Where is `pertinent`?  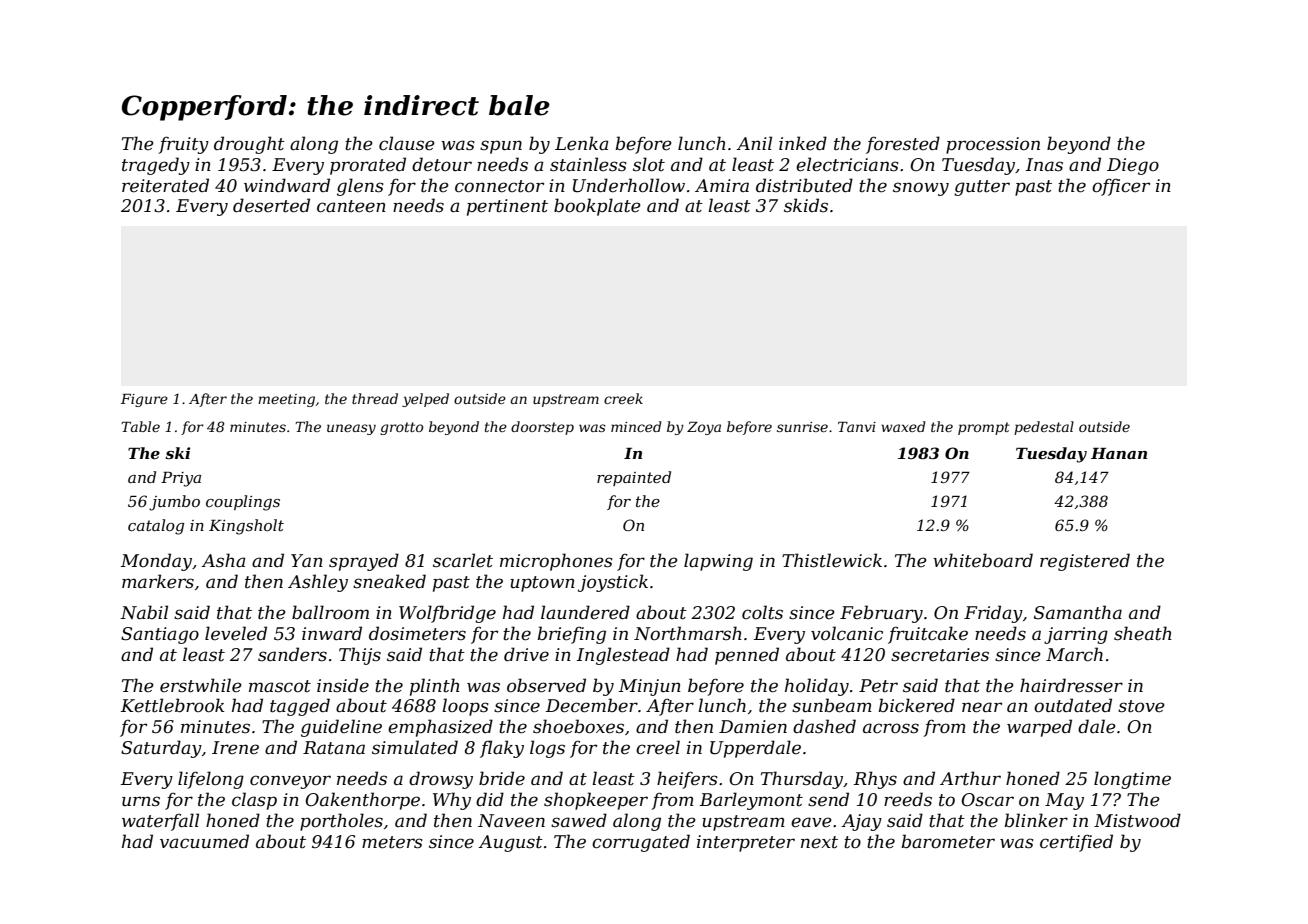 pertinent is located at coordinates (507, 207).
